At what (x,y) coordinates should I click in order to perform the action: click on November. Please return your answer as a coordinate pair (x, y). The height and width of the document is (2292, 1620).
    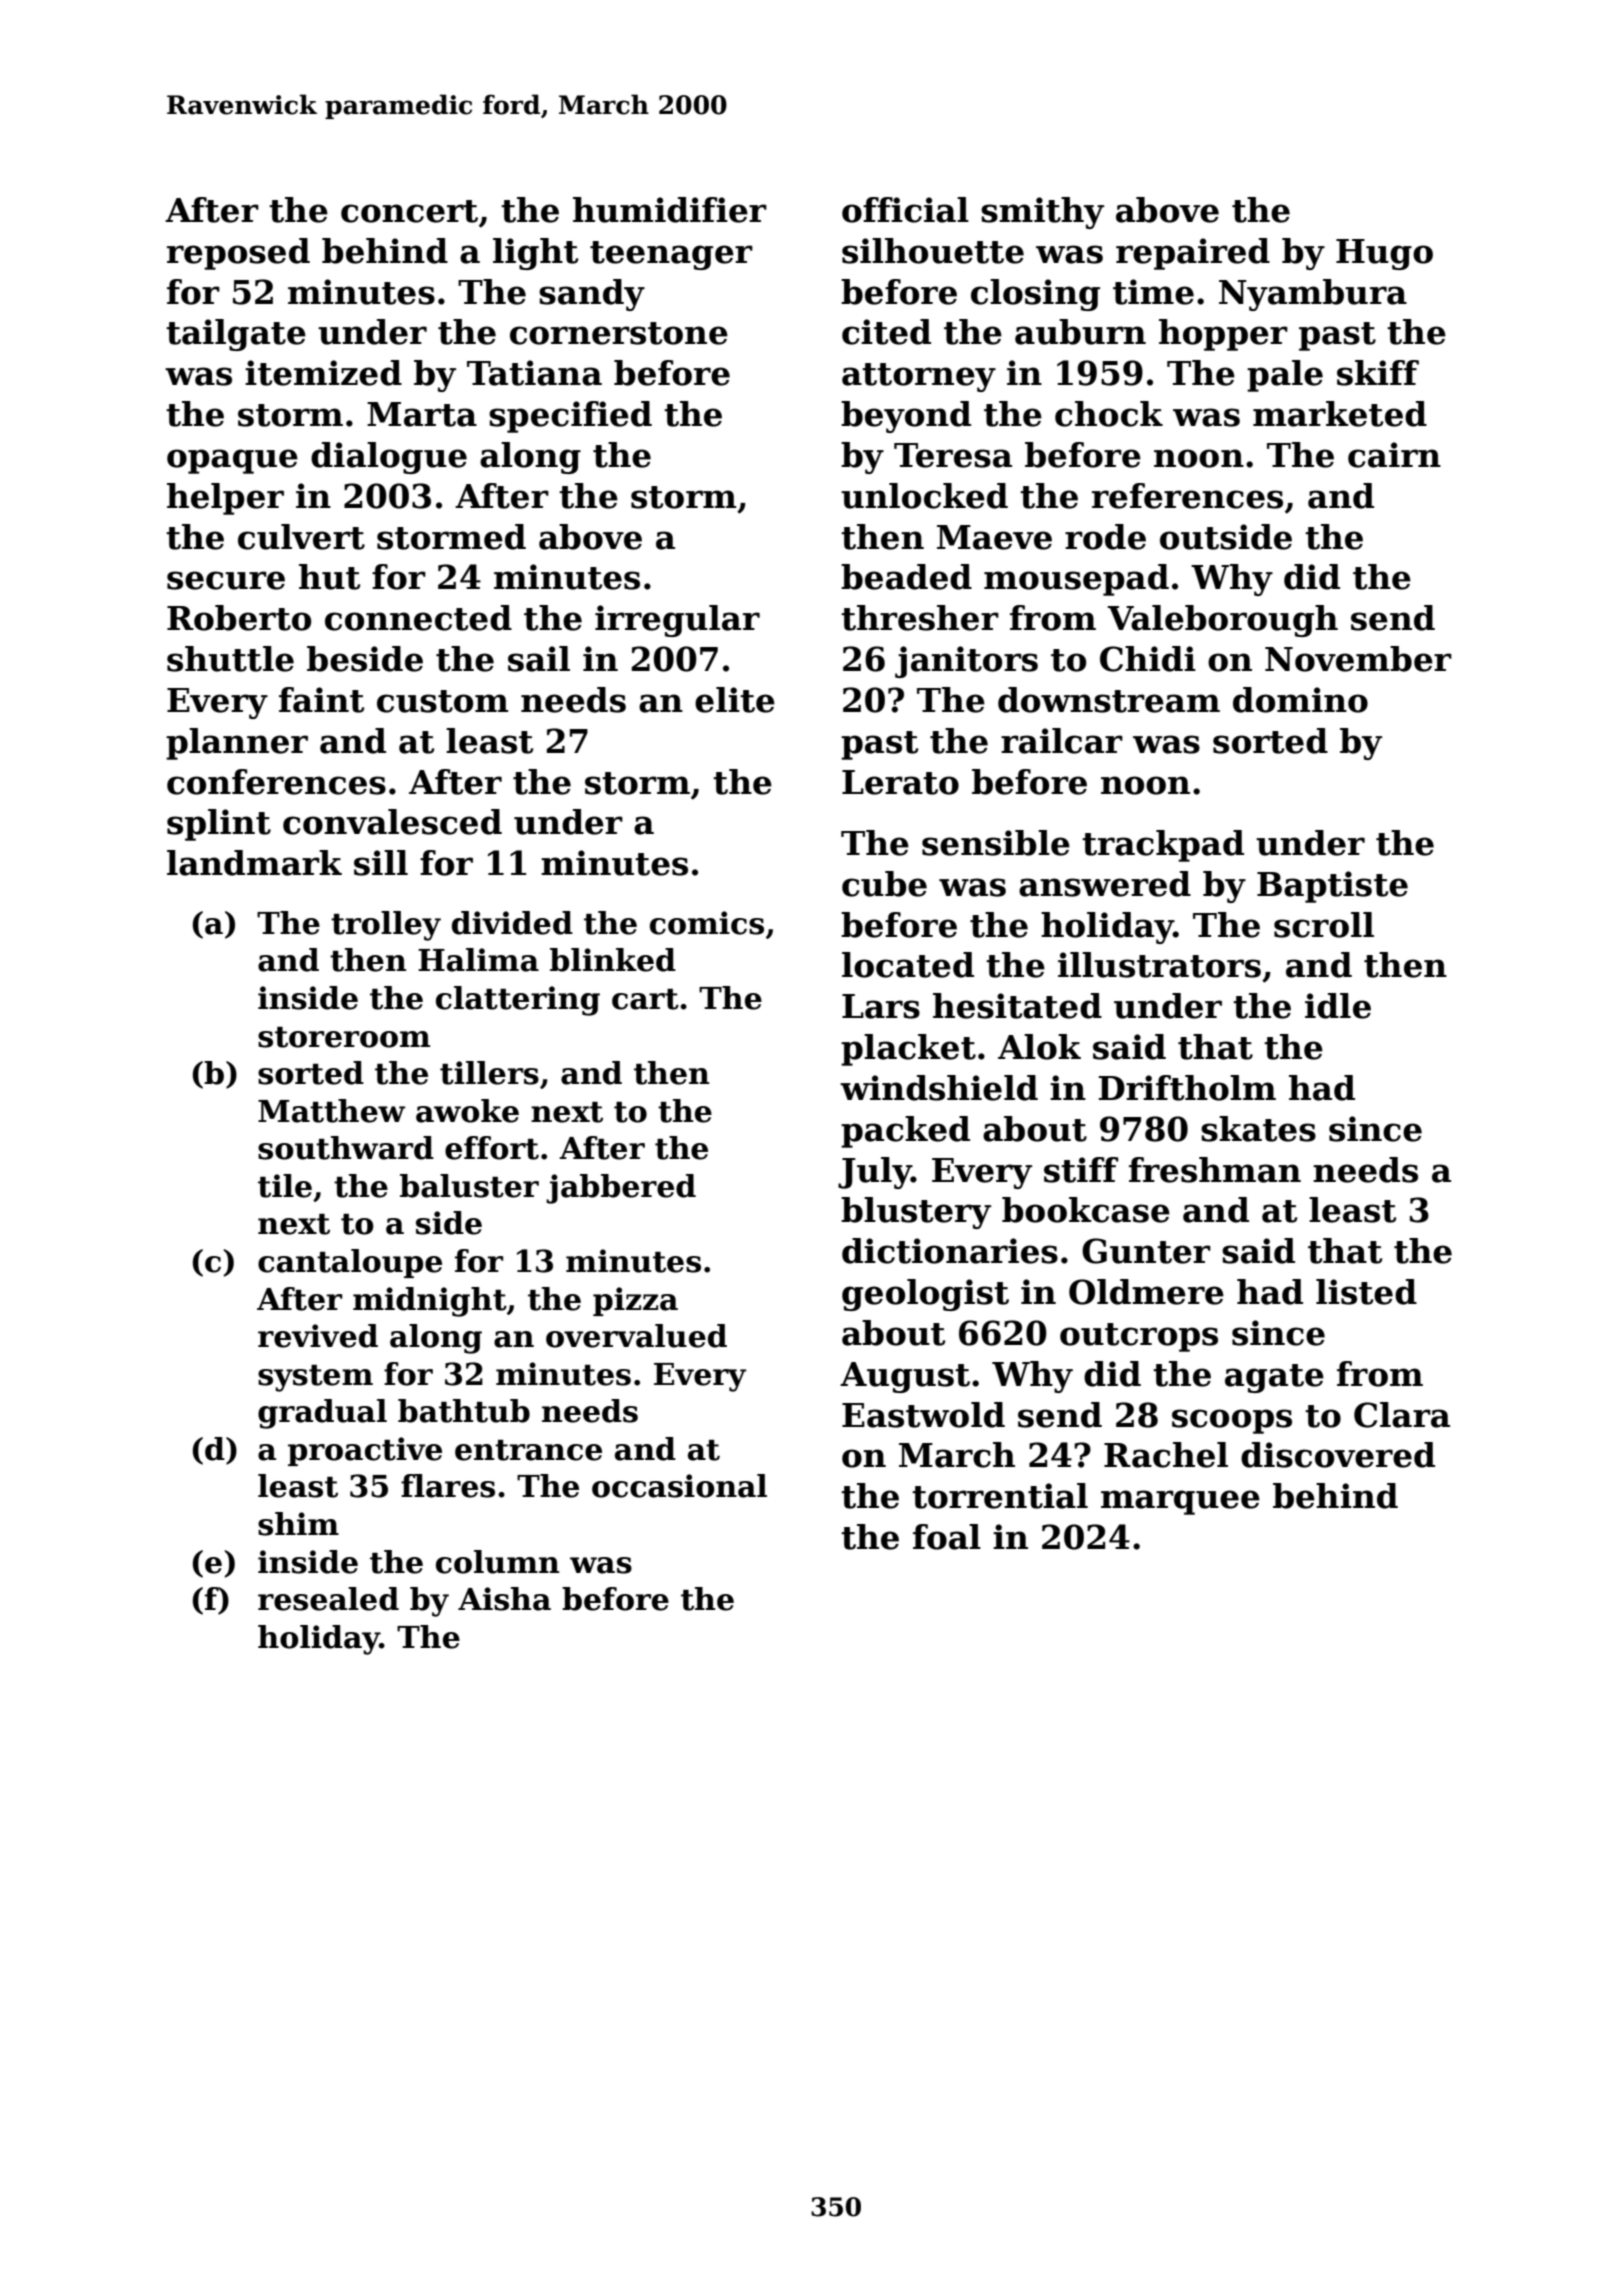
    Looking at the image, I should click on (1358, 659).
